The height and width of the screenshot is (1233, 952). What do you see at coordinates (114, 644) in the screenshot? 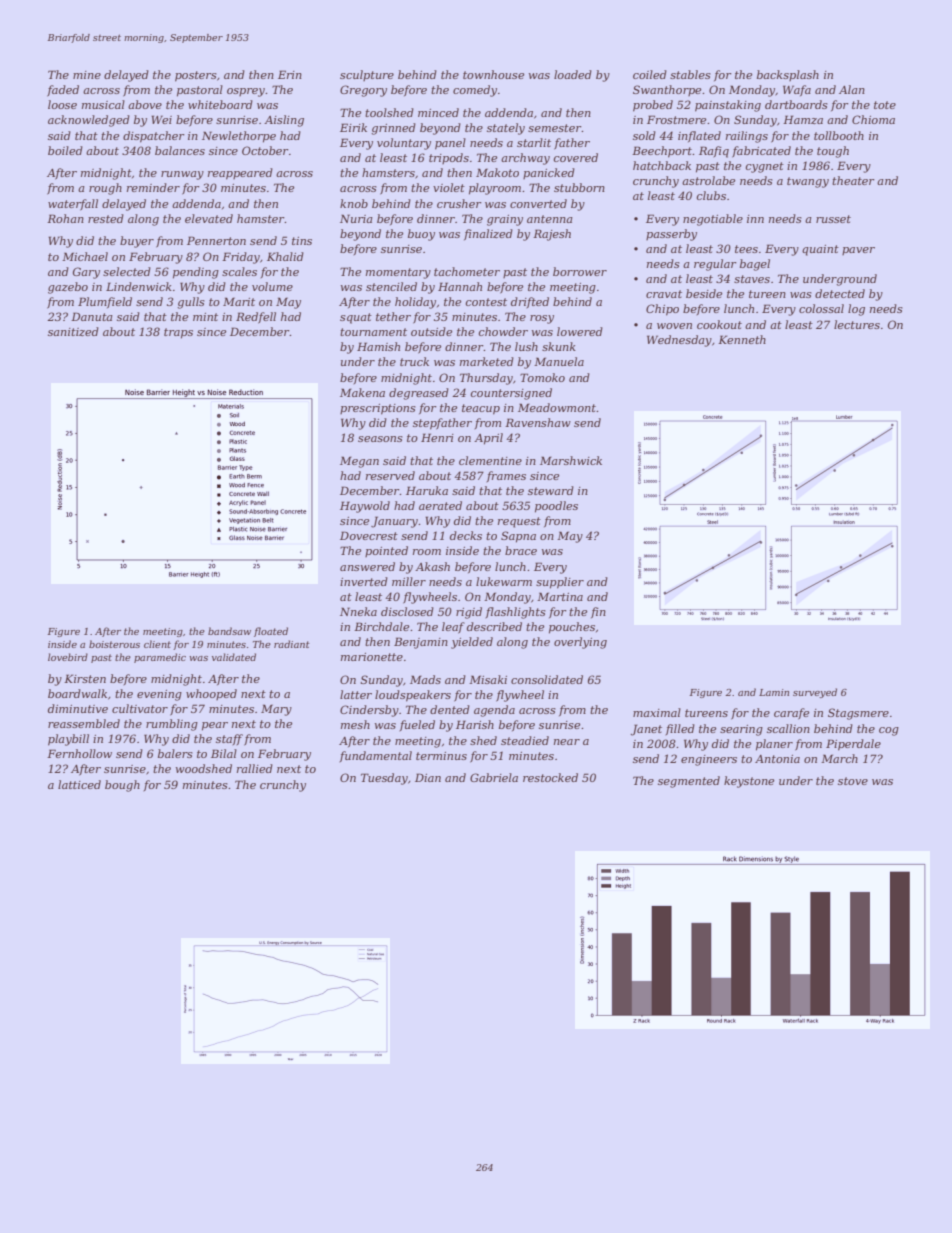
I see `boisterous` at bounding box center [114, 644].
